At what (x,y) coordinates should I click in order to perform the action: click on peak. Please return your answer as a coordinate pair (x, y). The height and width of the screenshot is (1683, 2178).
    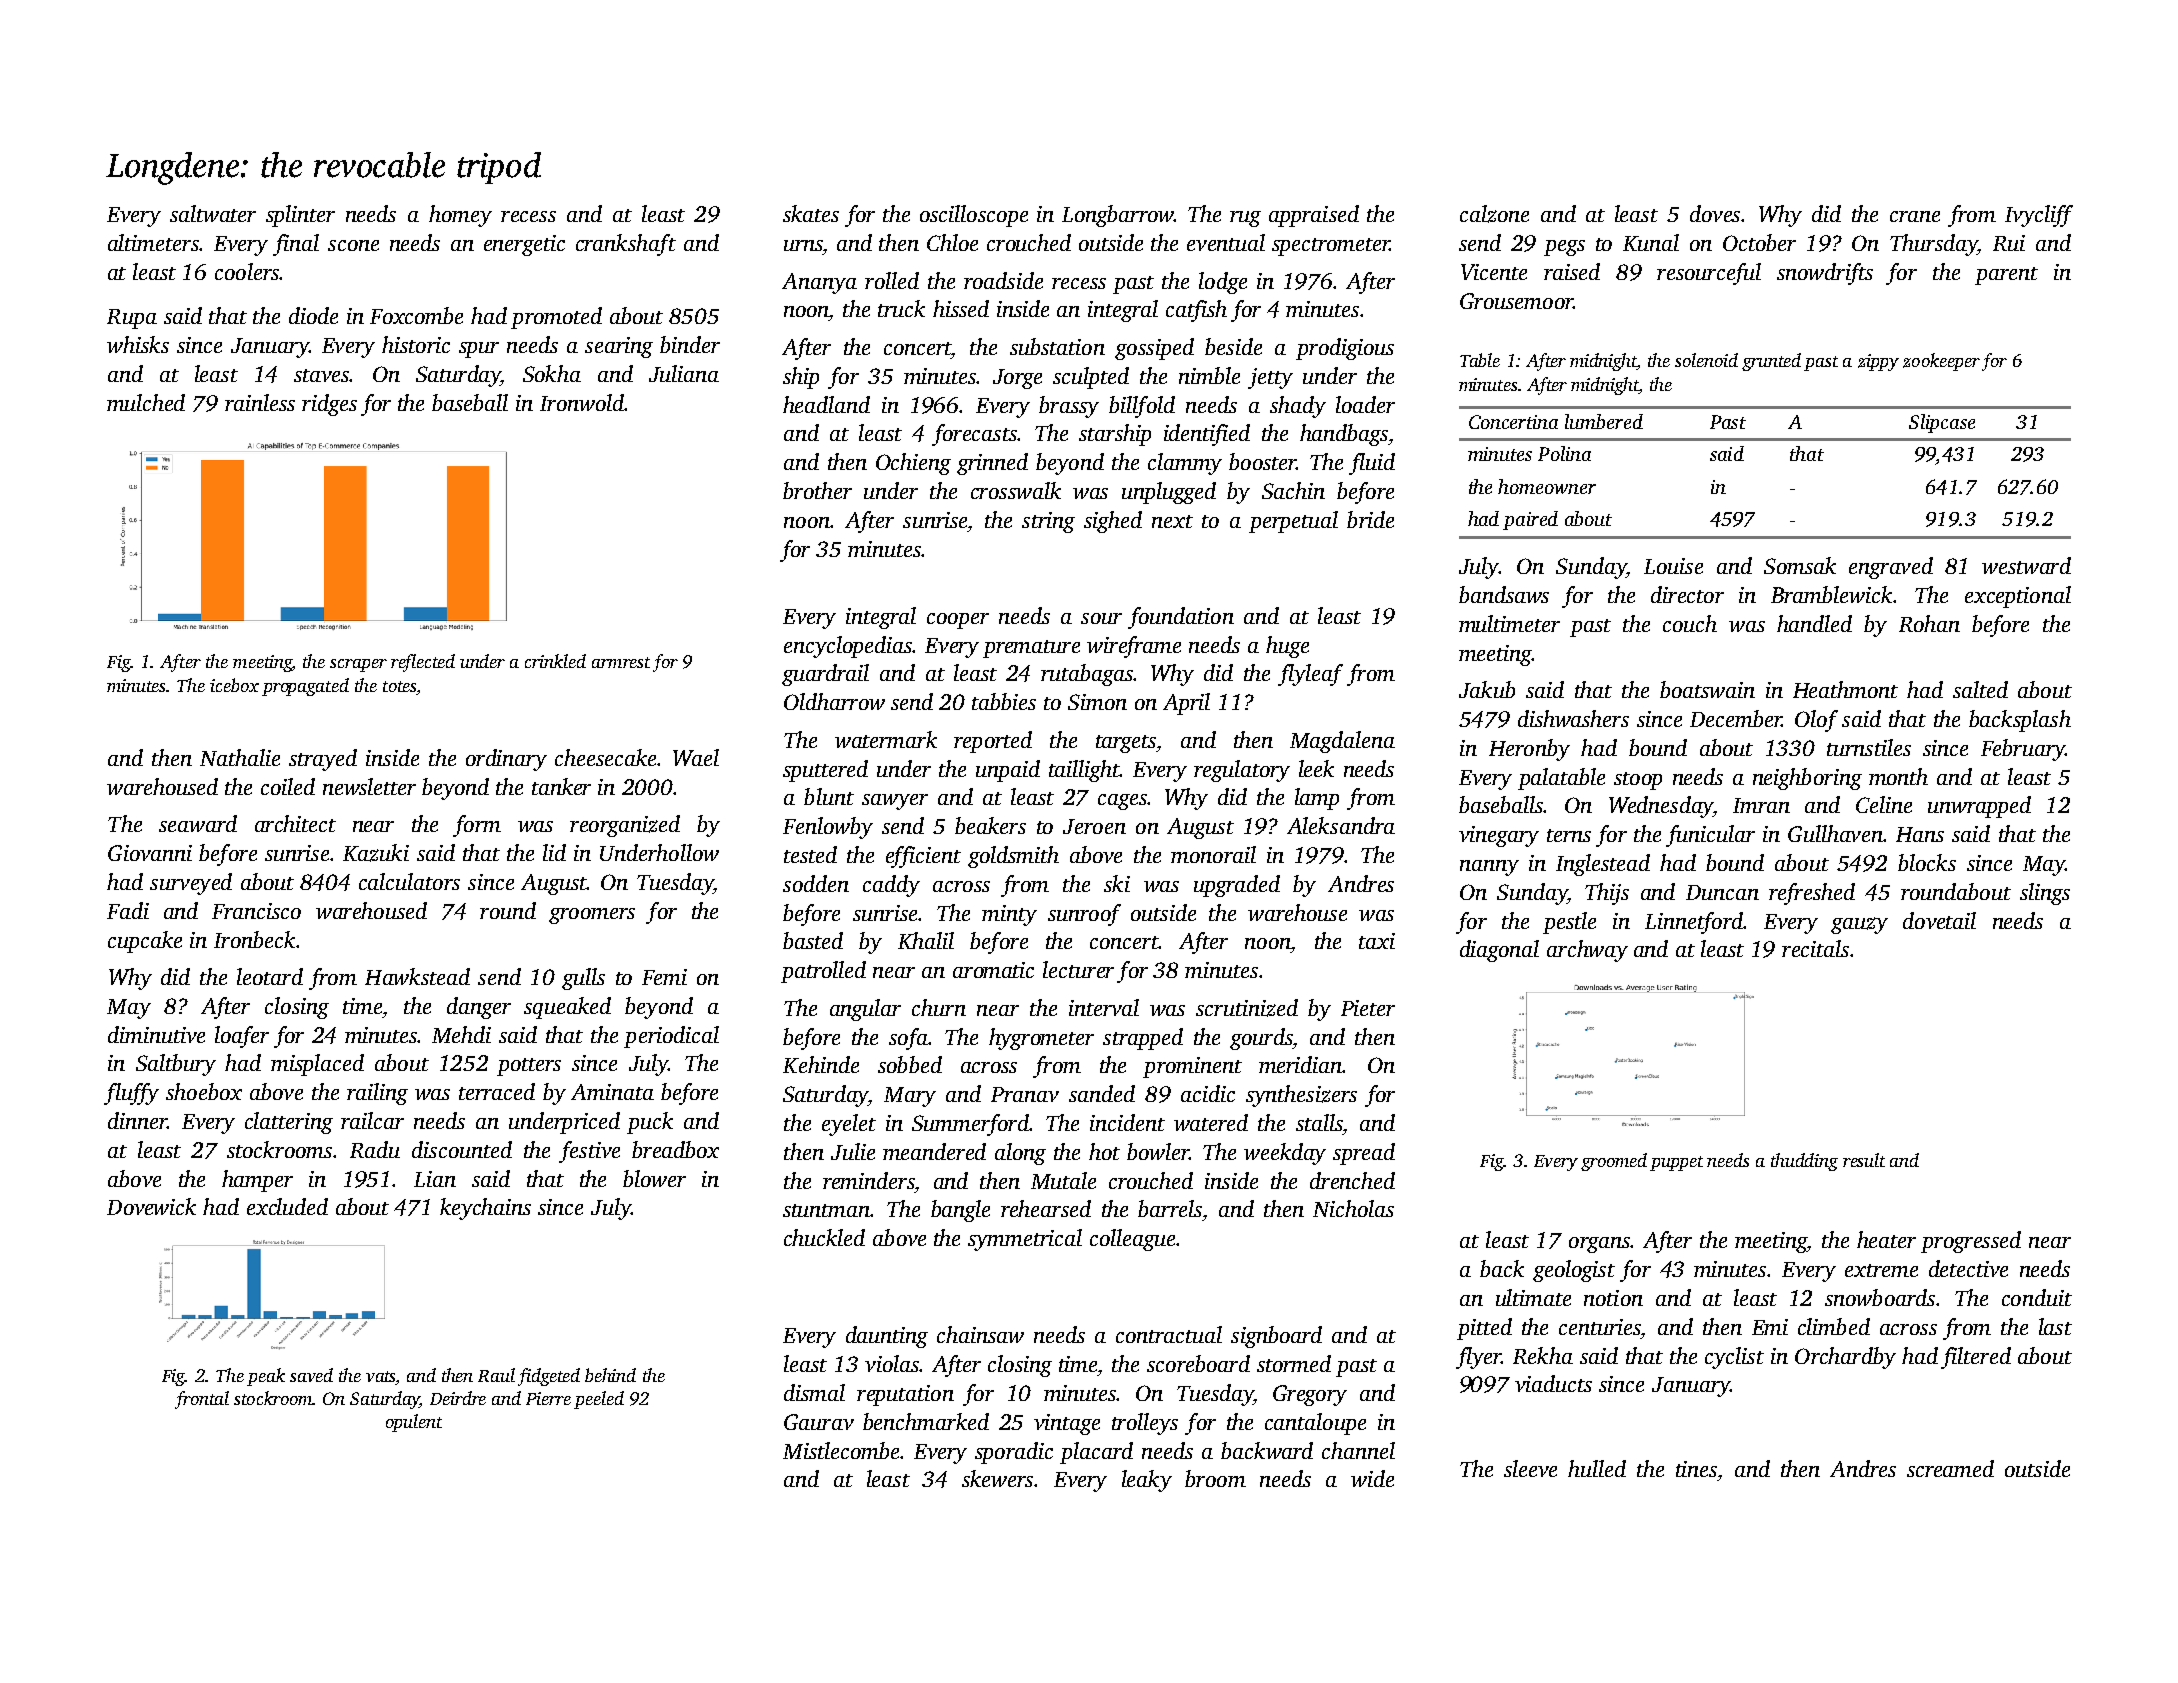
    Looking at the image, I should click on (266, 1377).
